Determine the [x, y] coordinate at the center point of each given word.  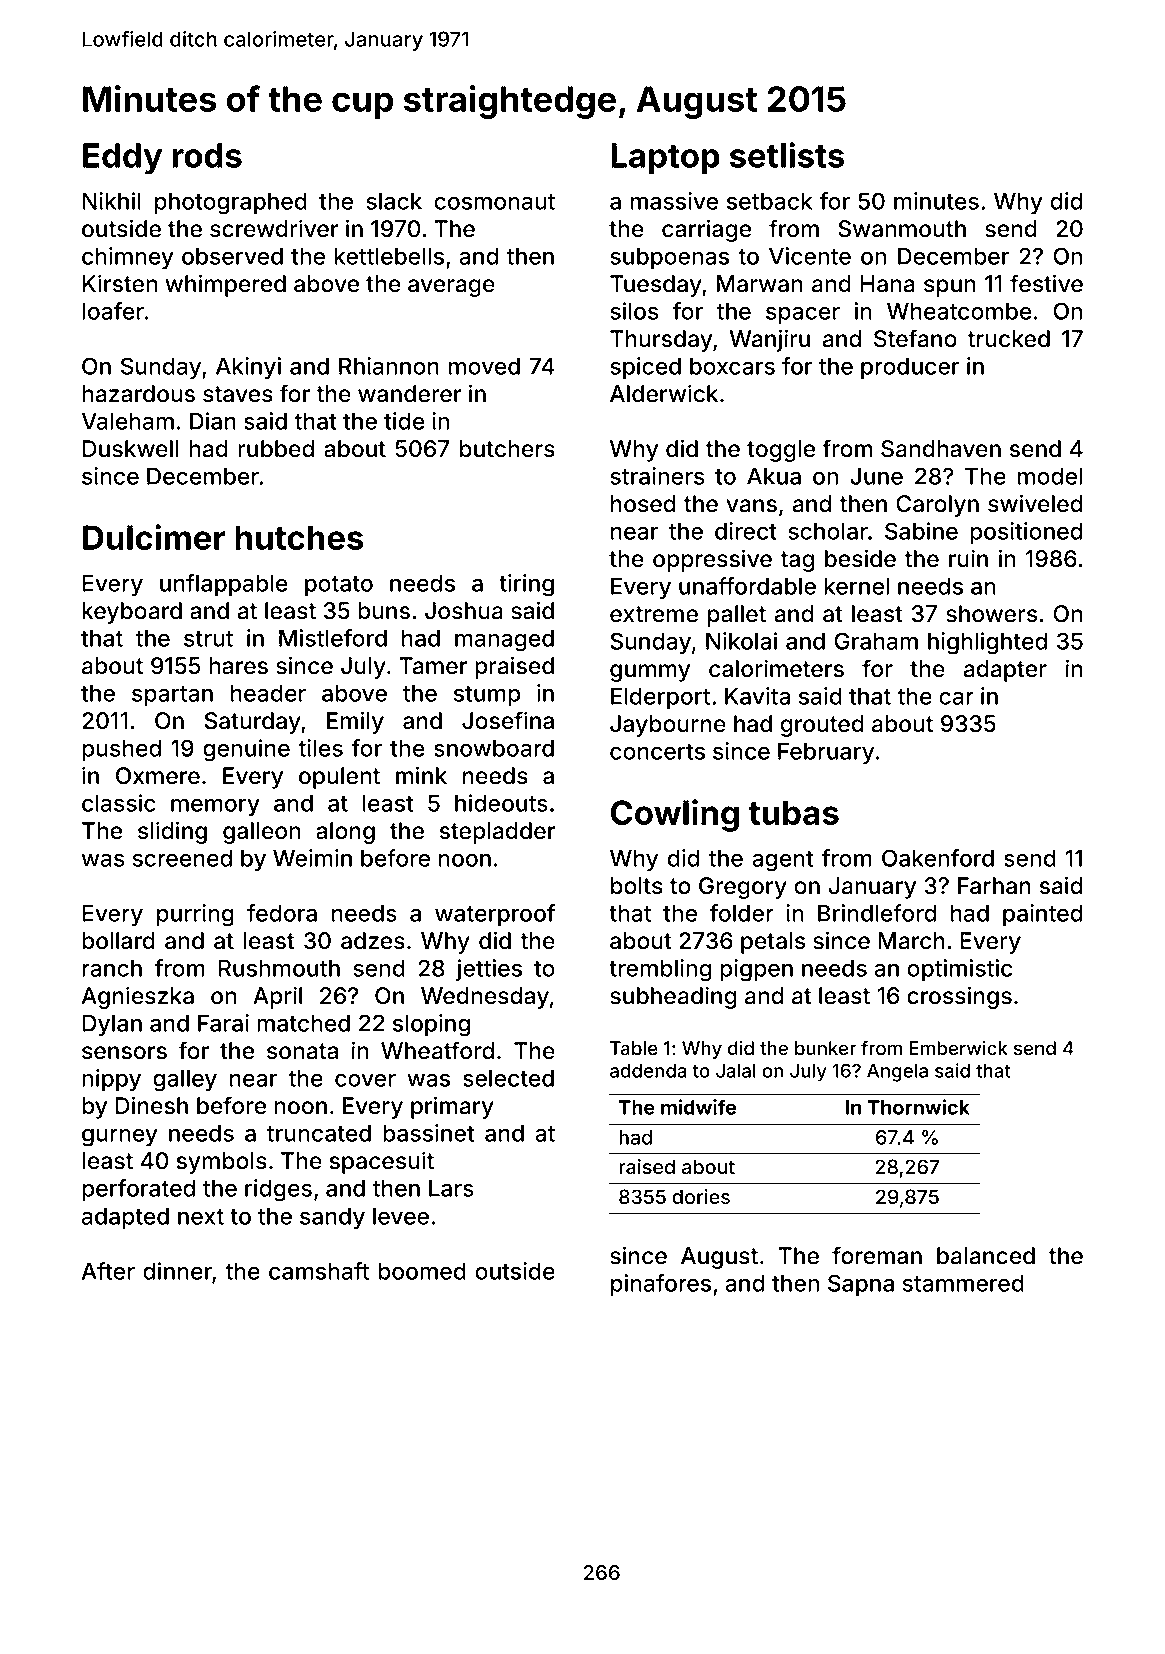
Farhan [994, 886]
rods [207, 155]
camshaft [319, 1271]
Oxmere [158, 776]
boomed [422, 1271]
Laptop [665, 159]
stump [487, 696]
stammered [963, 1283]
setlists [787, 155]
